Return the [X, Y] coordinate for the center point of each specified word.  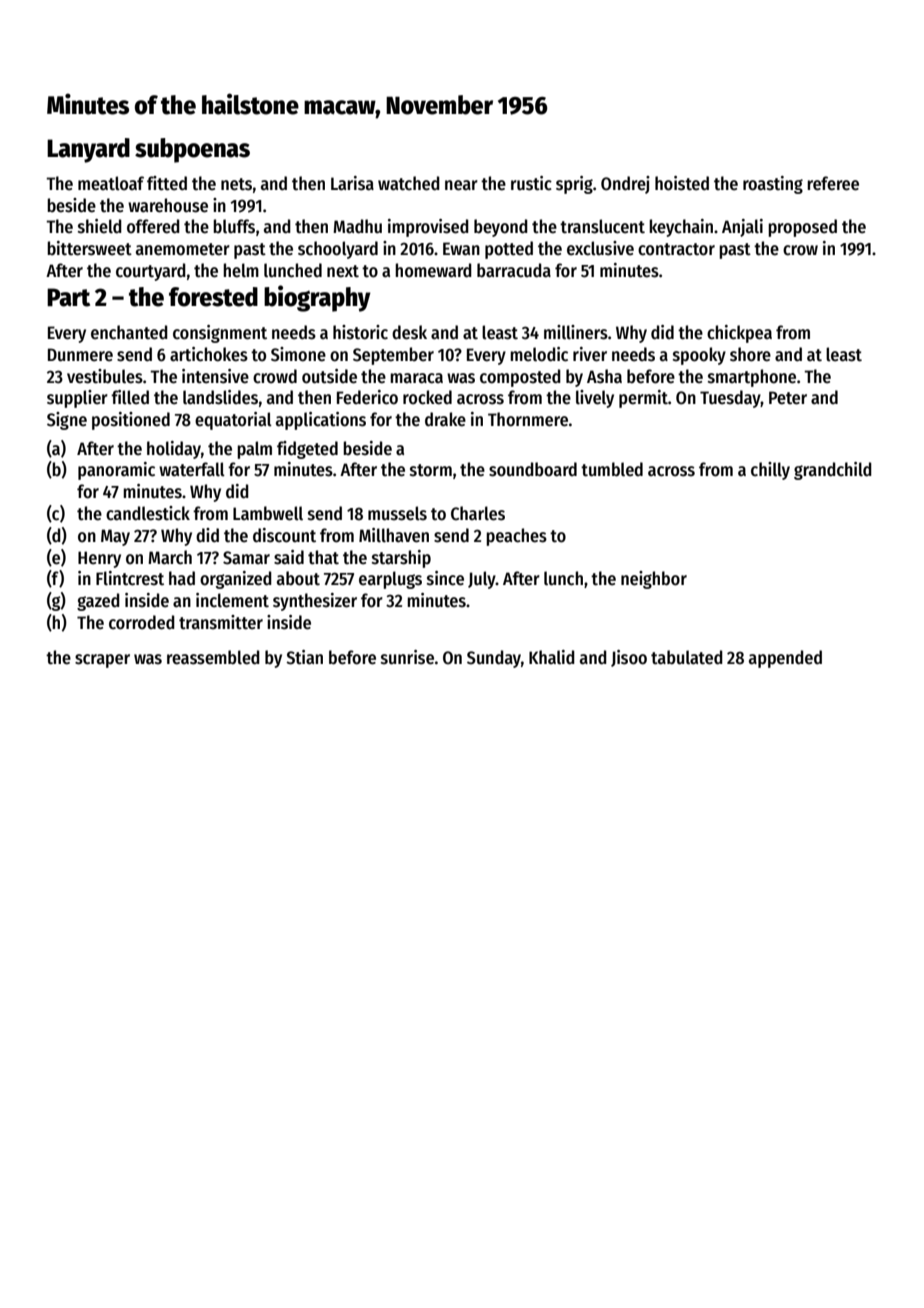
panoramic [116, 471]
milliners [576, 332]
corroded [142, 622]
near [461, 185]
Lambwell [268, 513]
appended [785, 659]
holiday [174, 450]
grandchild [833, 471]
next [343, 271]
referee [833, 183]
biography [317, 298]
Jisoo [629, 658]
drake [445, 419]
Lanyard [88, 150]
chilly [770, 471]
